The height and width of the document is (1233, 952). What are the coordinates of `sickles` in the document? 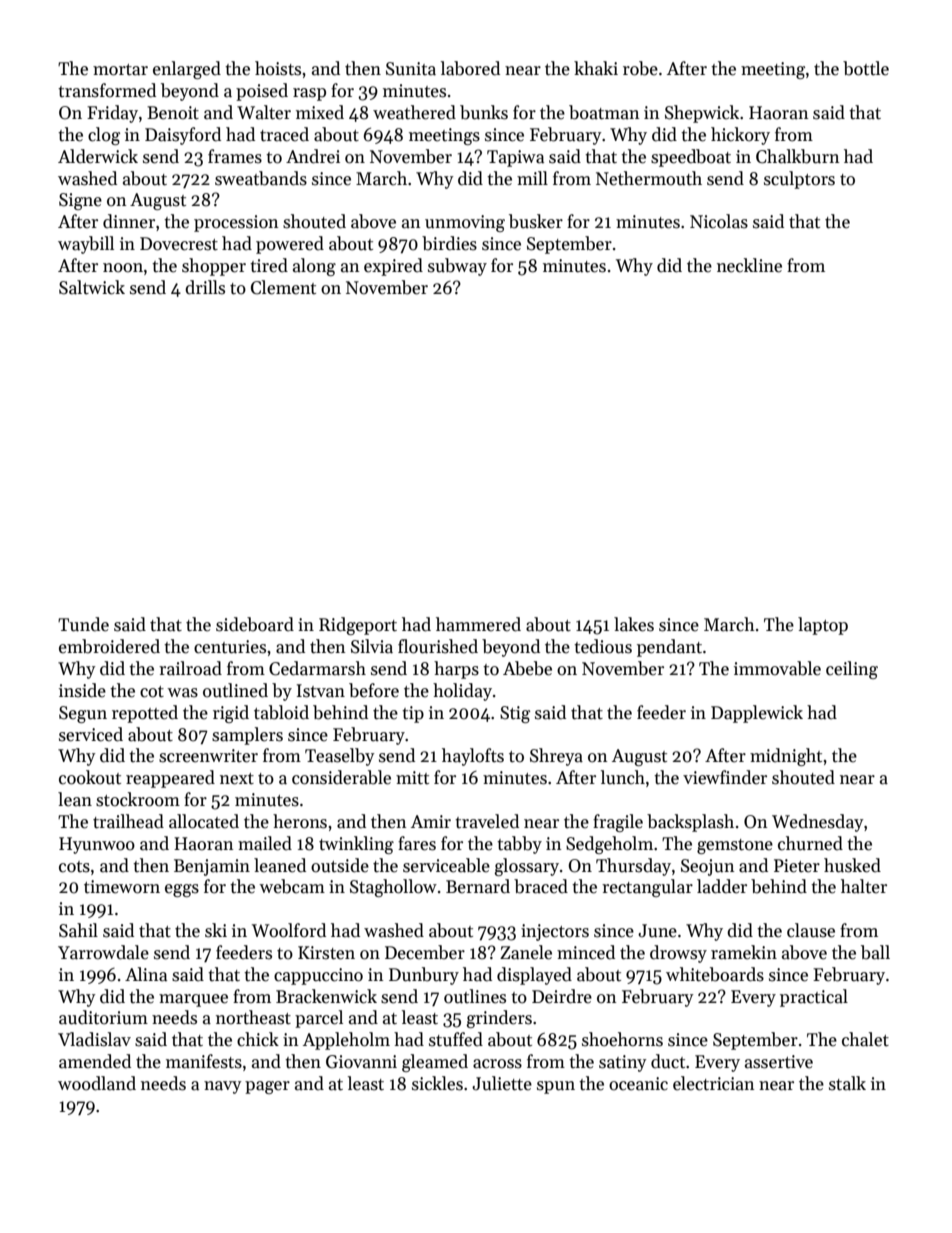 It's located at (437, 1083).
